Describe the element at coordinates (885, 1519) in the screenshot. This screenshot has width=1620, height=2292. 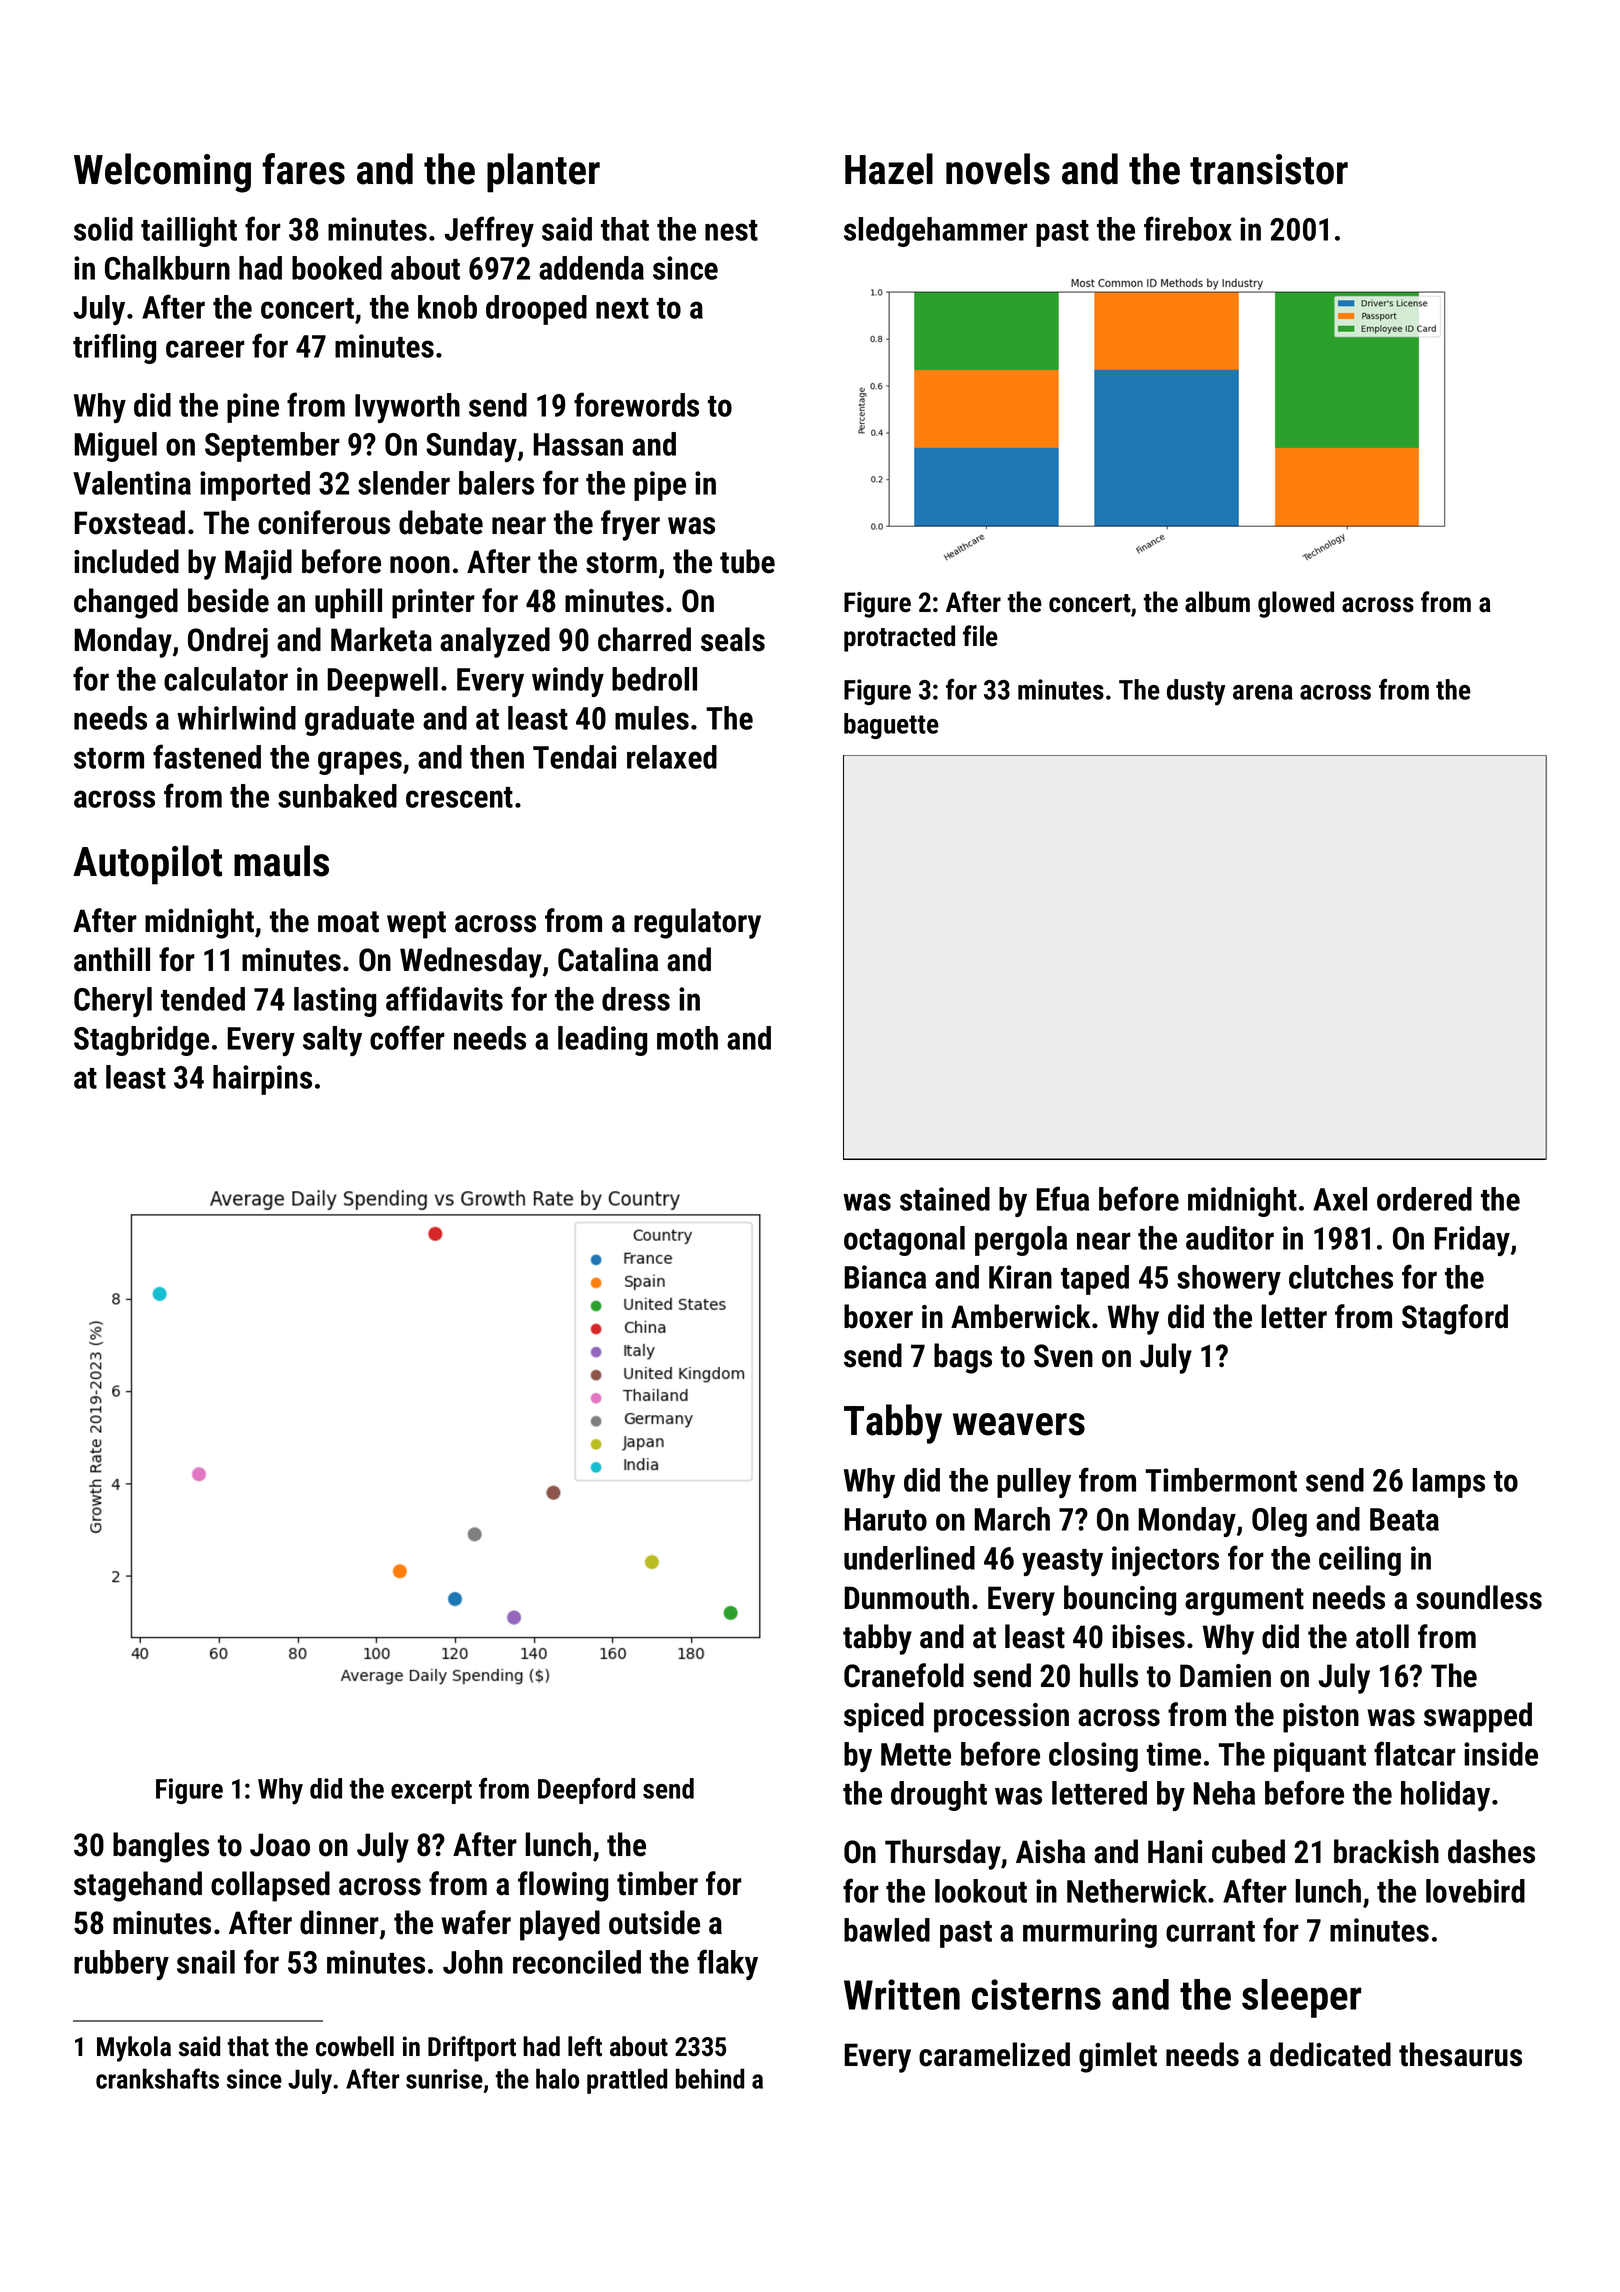
I see `Haruto` at that location.
